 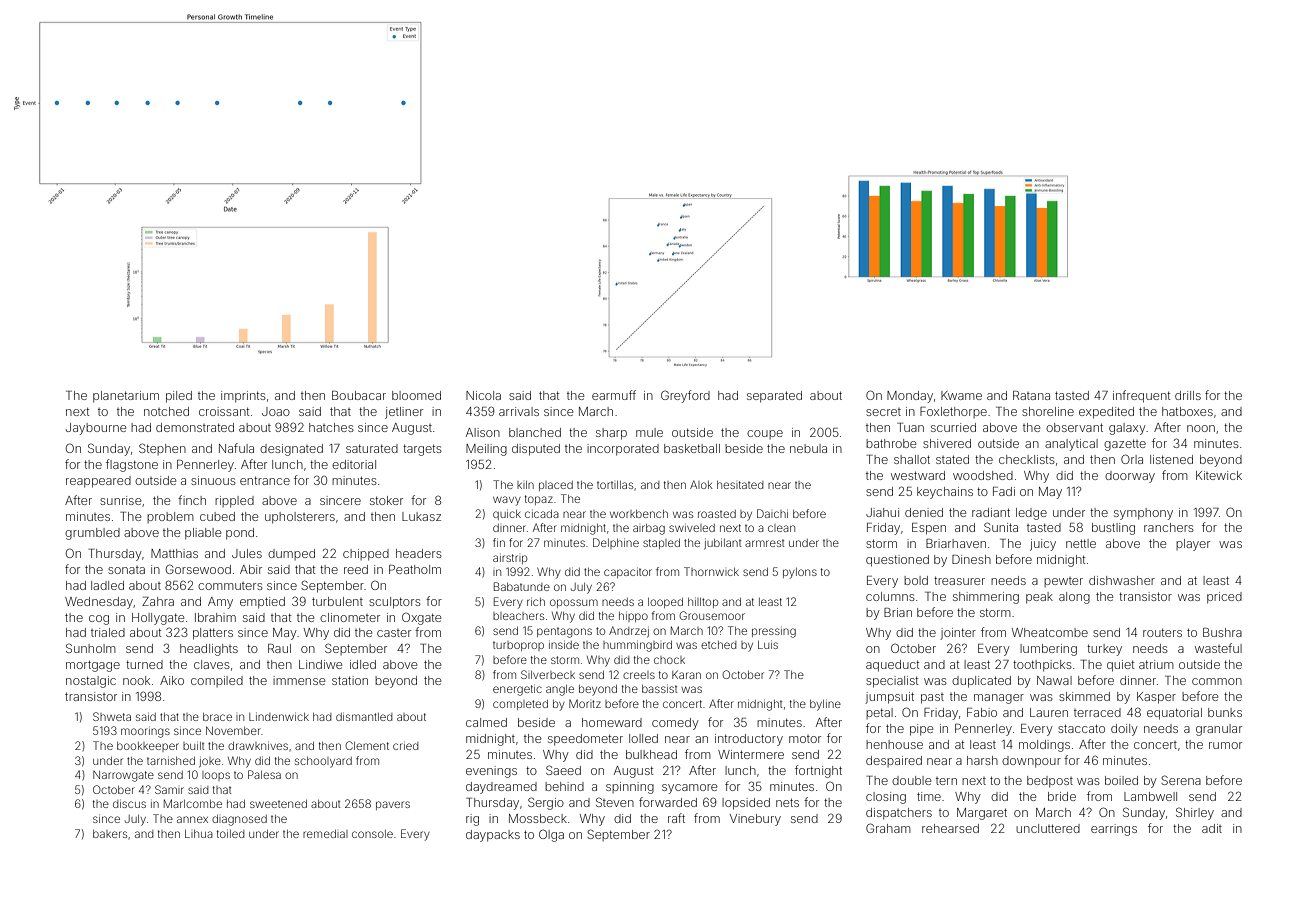 I want to click on Bushra, so click(x=1222, y=632).
